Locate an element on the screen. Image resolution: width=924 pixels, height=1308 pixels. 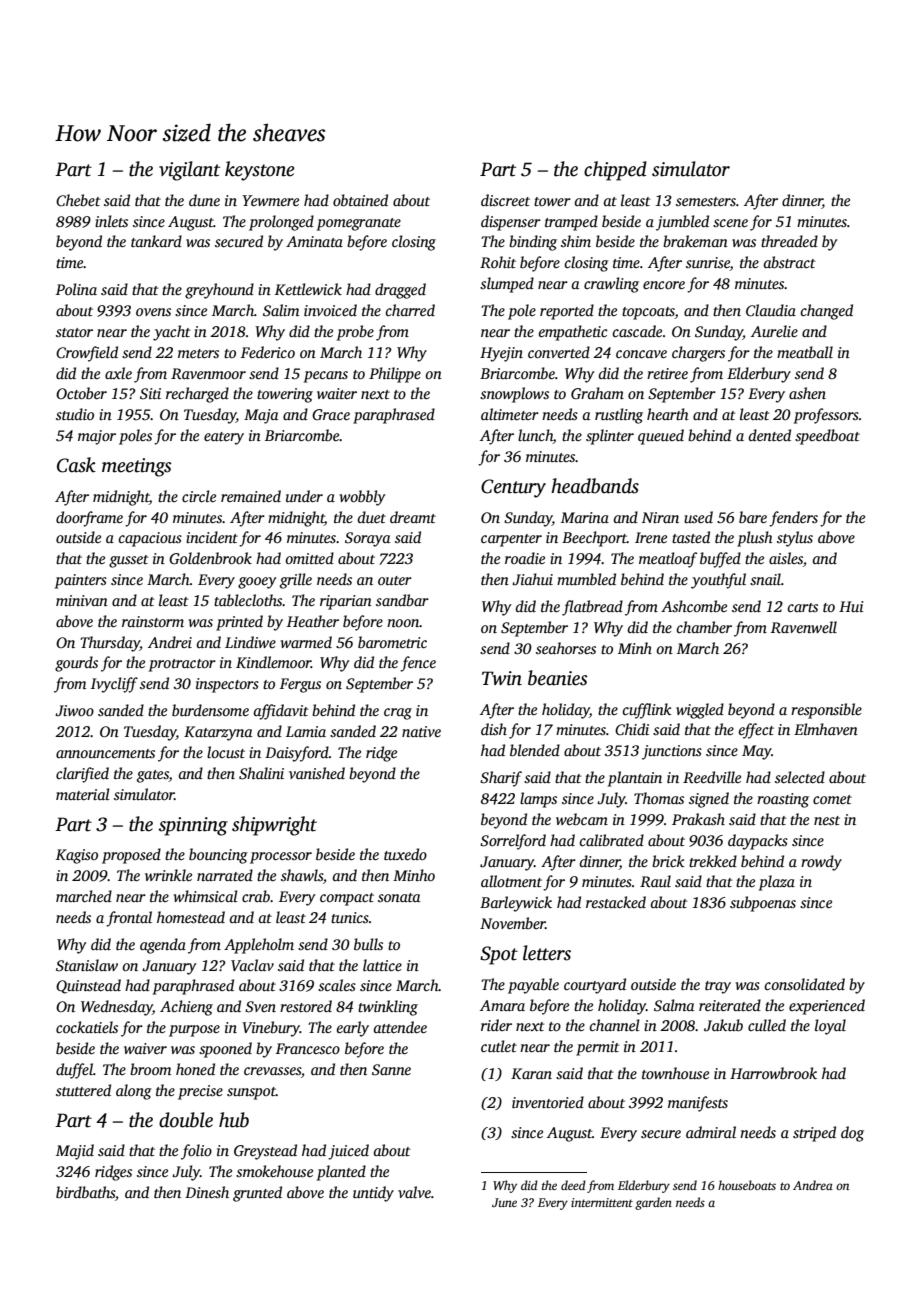
chipped is located at coordinates (615, 171).
